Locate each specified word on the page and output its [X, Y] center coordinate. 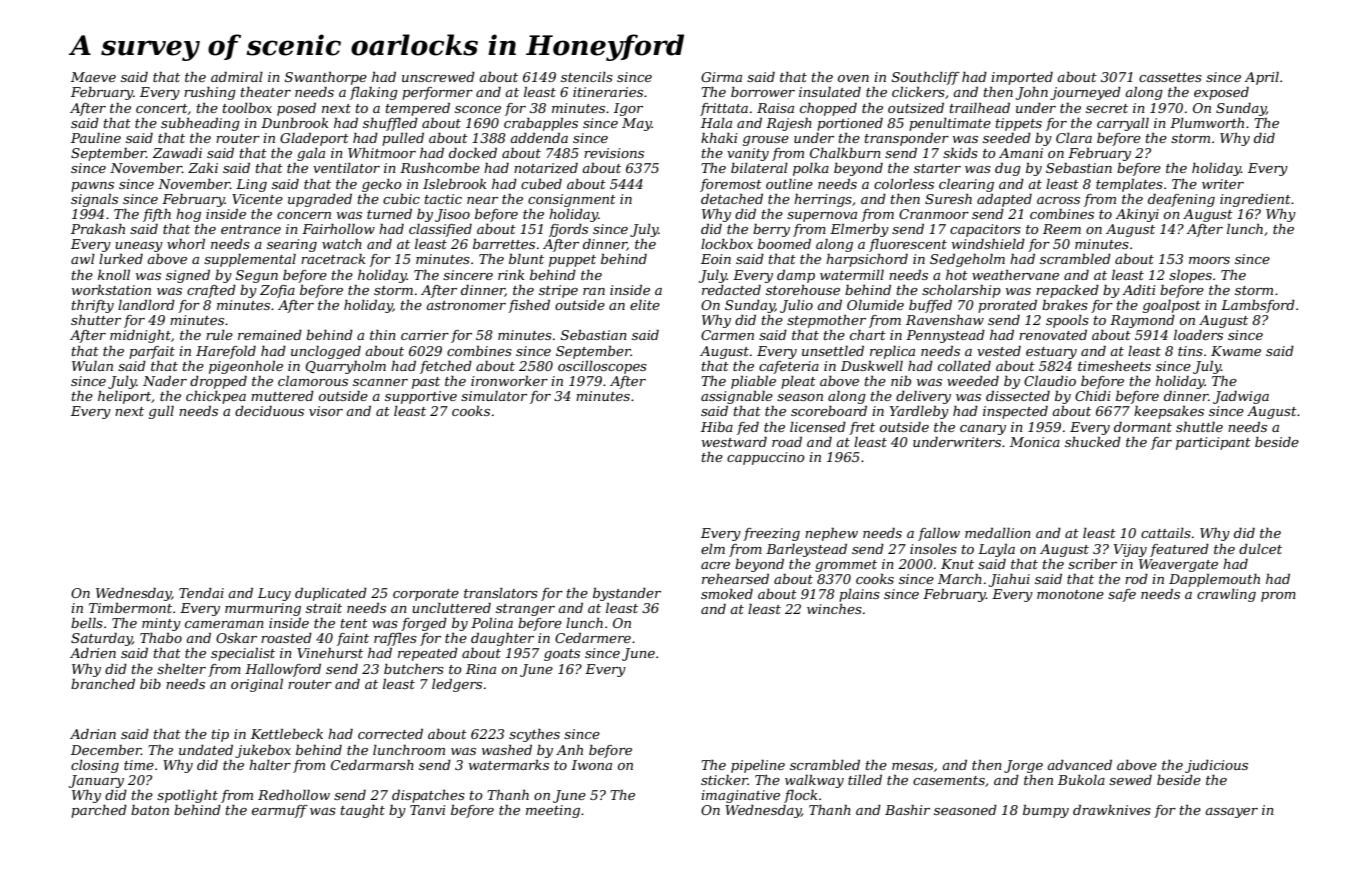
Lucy [274, 594]
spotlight [187, 796]
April [1261, 78]
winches [834, 609]
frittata [724, 109]
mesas [912, 766]
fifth [157, 215]
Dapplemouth [1214, 580]
